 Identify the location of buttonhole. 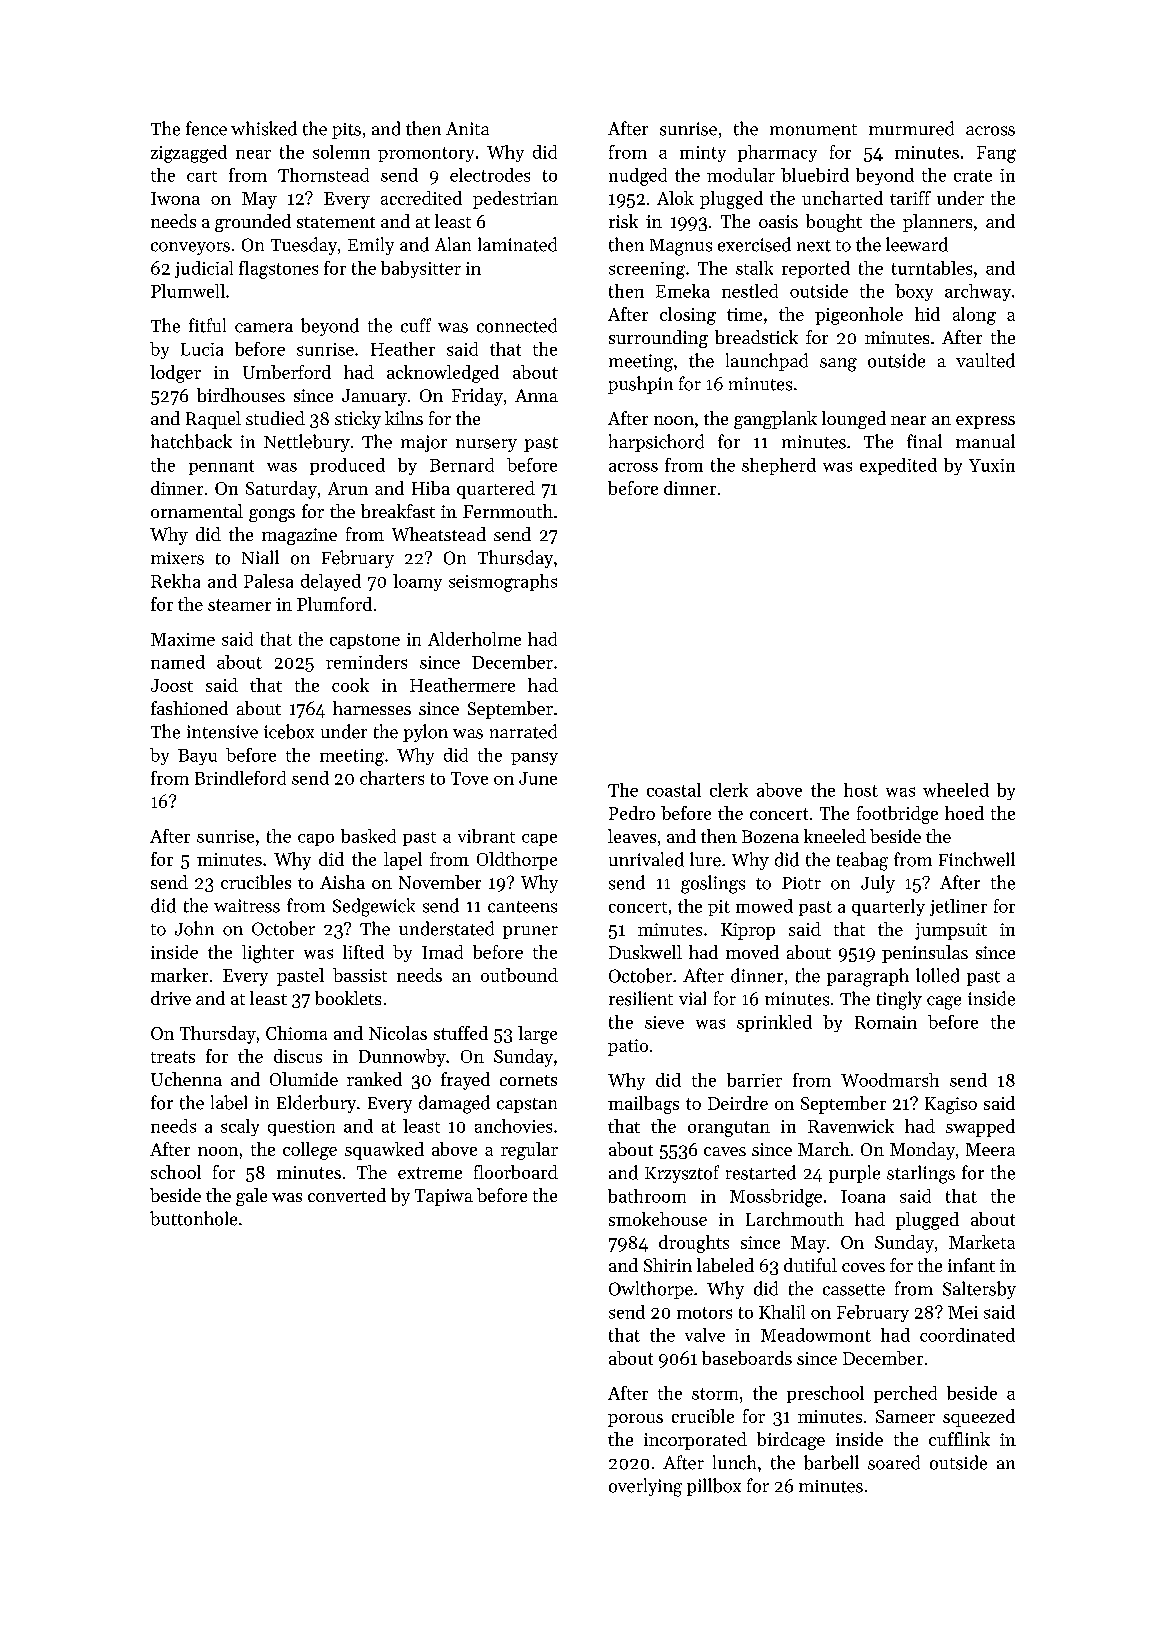
(193, 1218).
